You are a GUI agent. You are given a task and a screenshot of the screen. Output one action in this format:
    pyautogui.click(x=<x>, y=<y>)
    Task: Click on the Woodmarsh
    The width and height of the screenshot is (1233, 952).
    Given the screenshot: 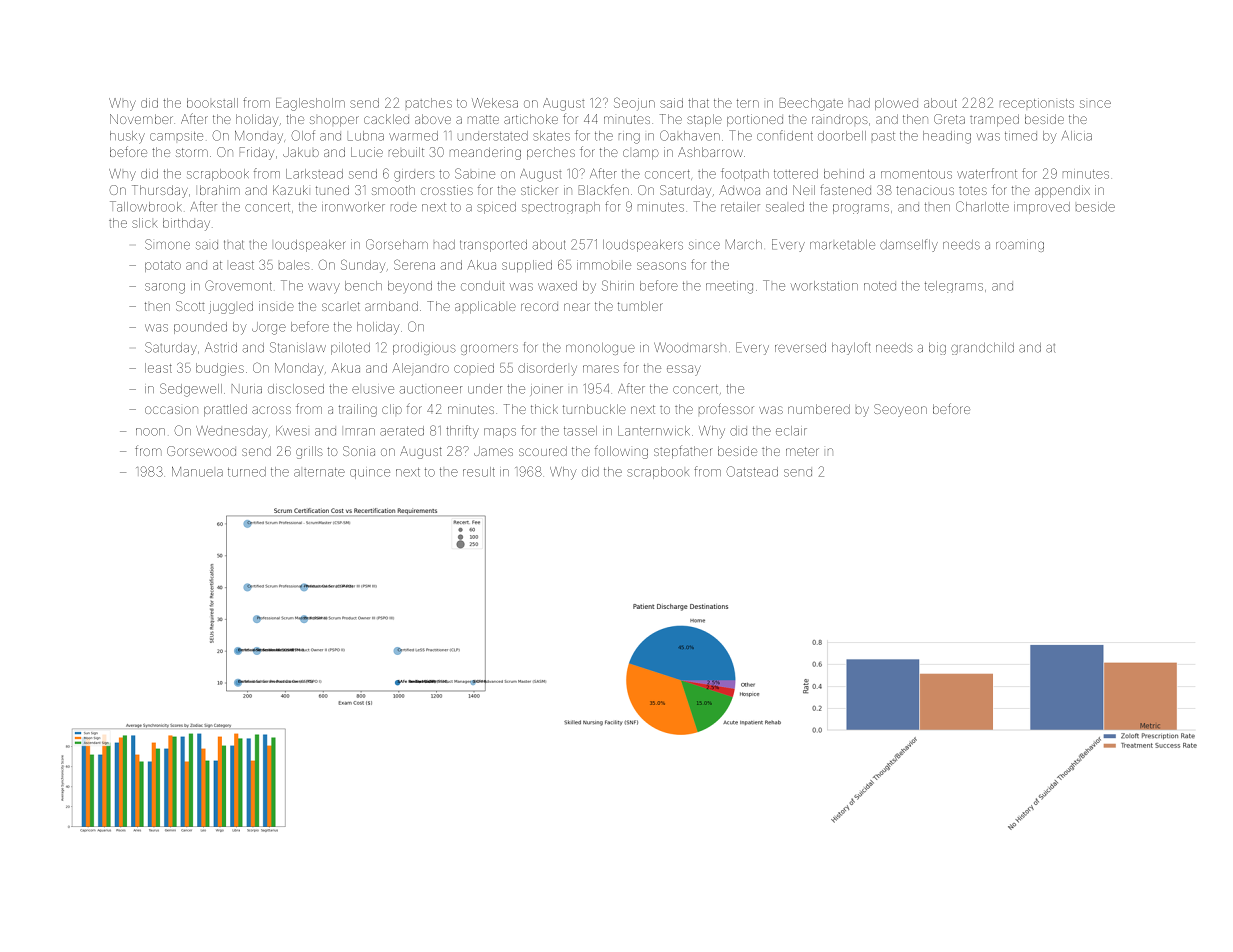 What is the action you would take?
    pyautogui.click(x=690, y=348)
